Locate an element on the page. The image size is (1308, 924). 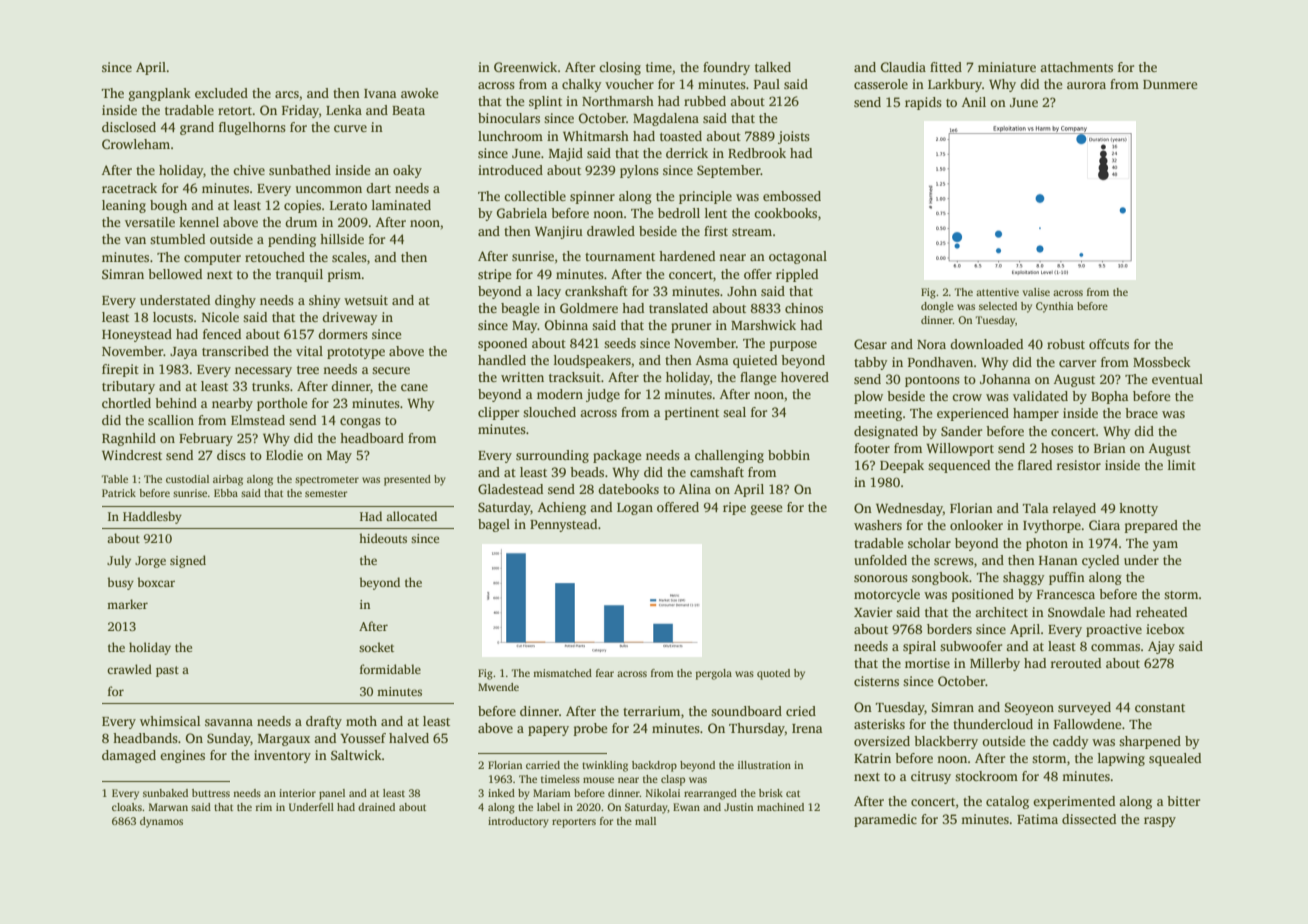
Xavier is located at coordinates (873, 612).
